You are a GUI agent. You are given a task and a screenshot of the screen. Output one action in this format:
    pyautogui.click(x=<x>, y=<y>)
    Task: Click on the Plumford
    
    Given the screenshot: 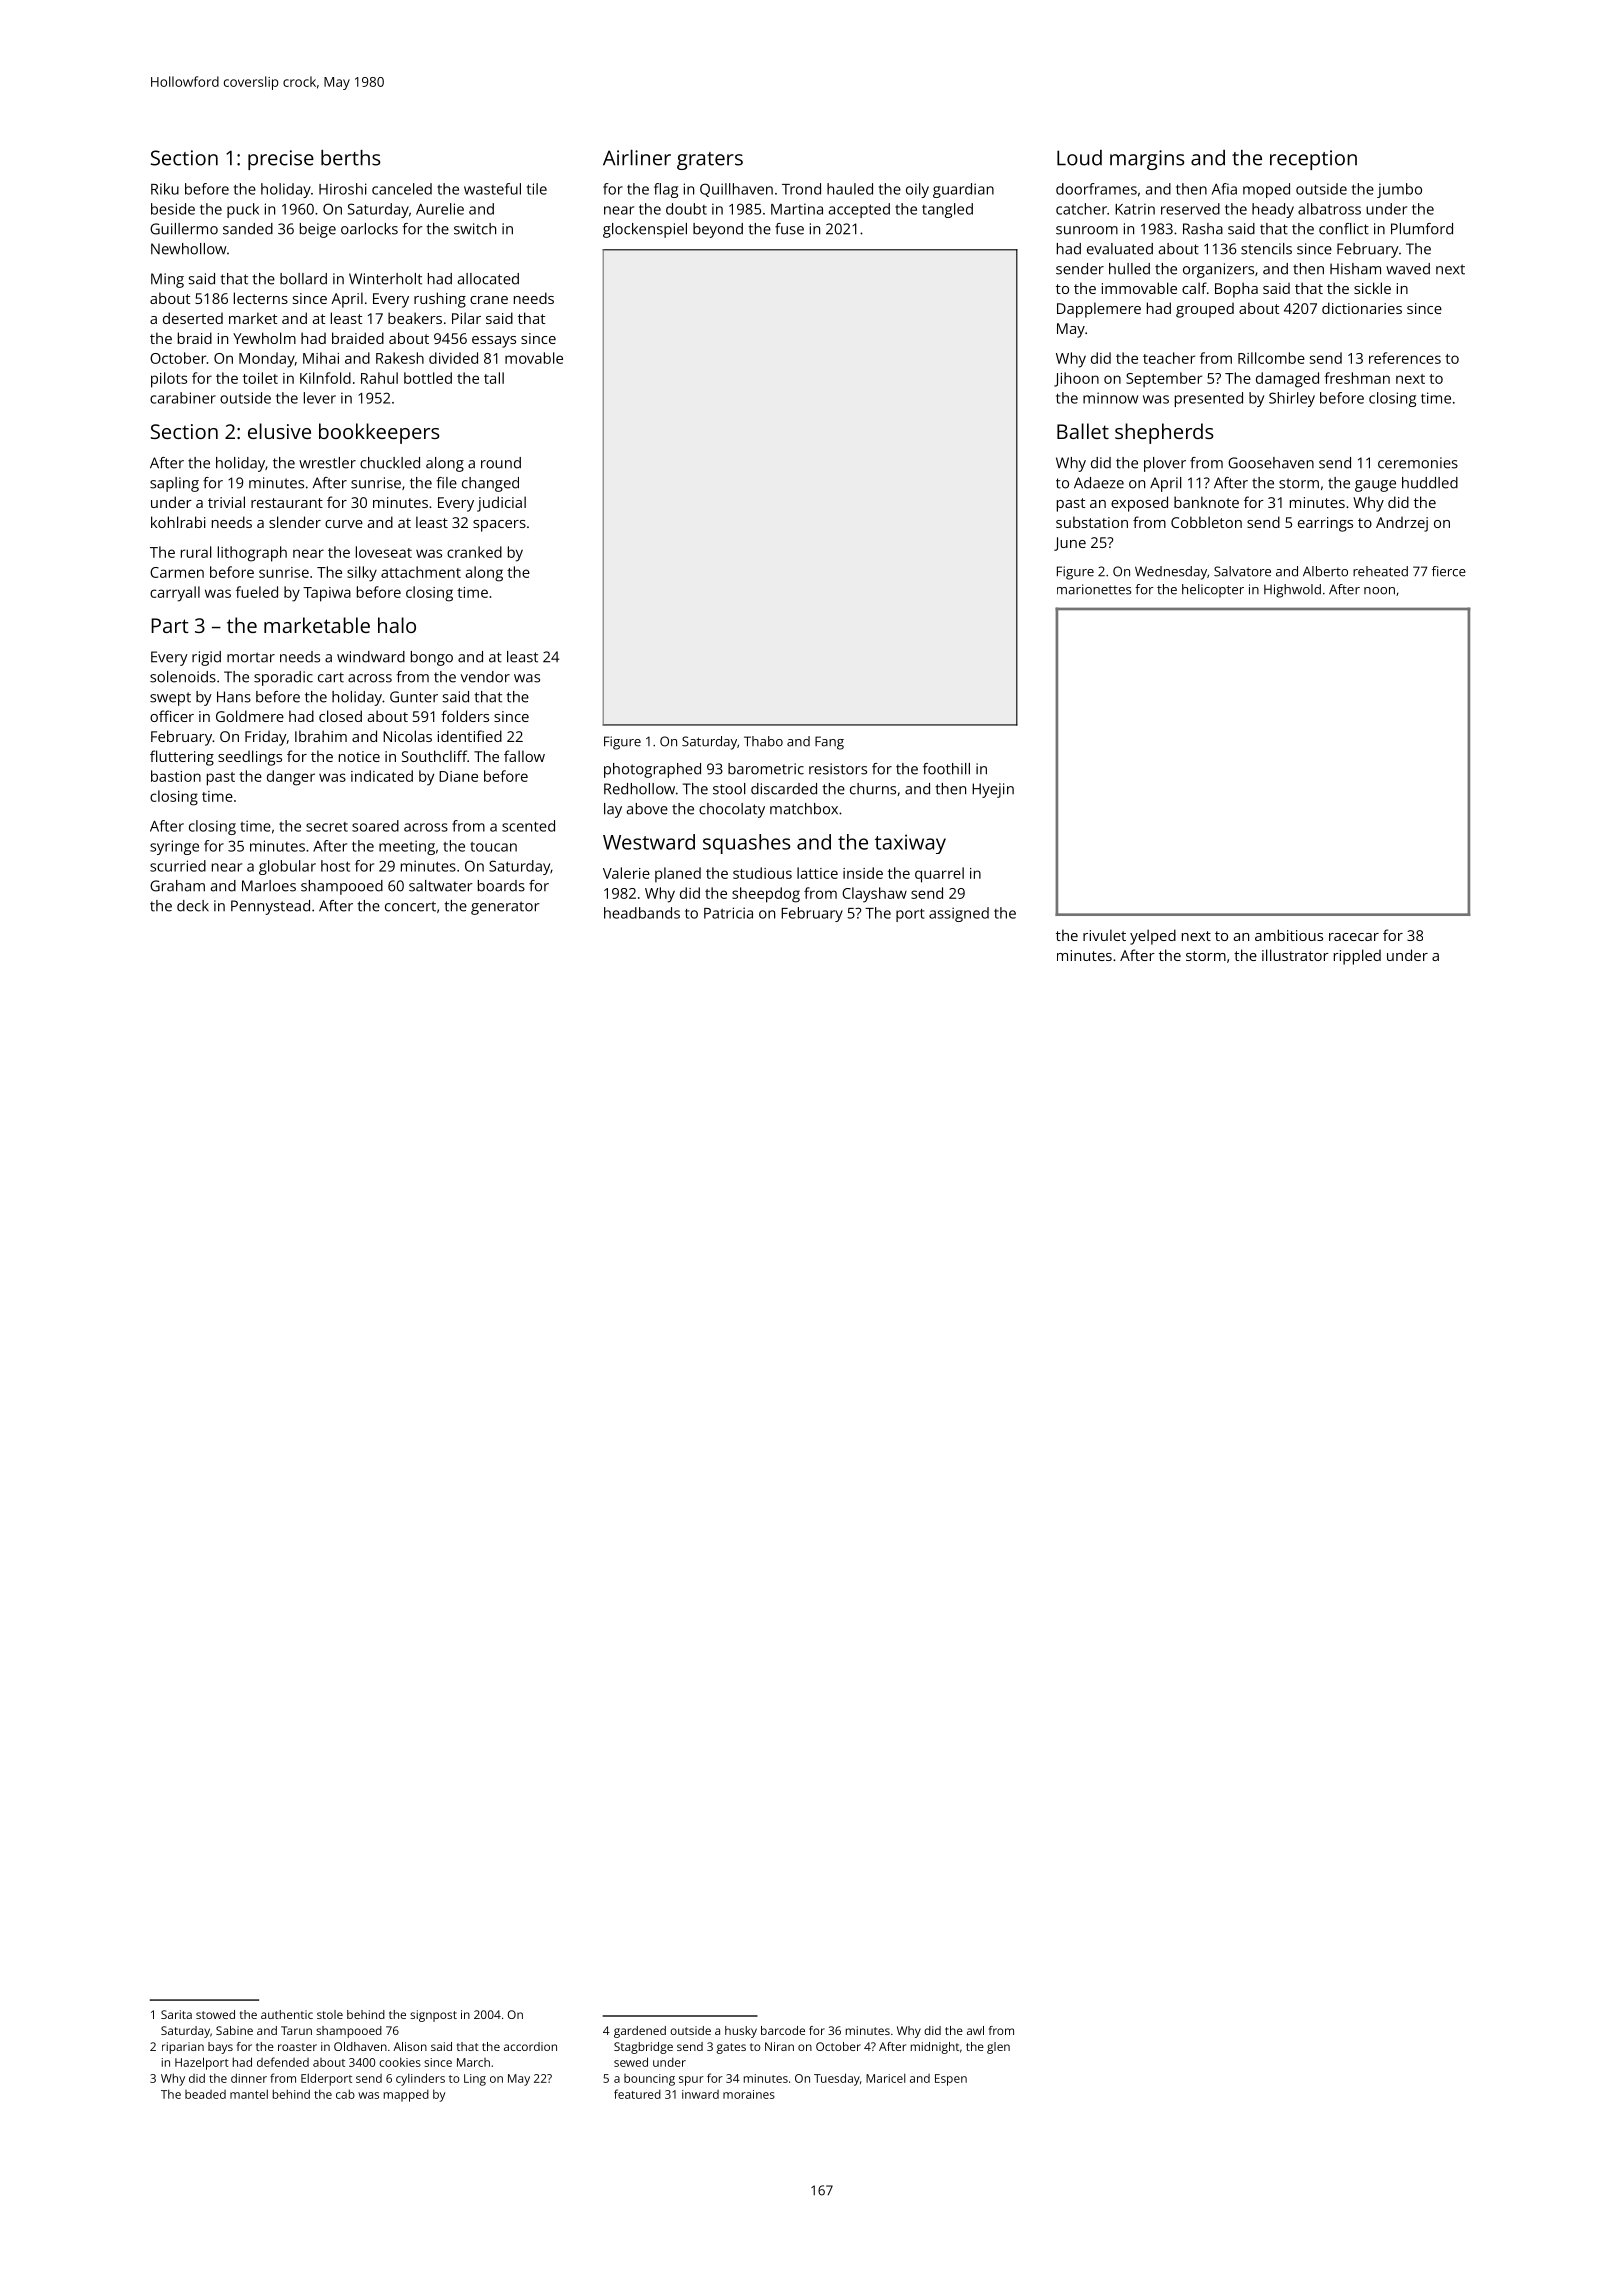 What is the action you would take?
    pyautogui.click(x=1422, y=229)
